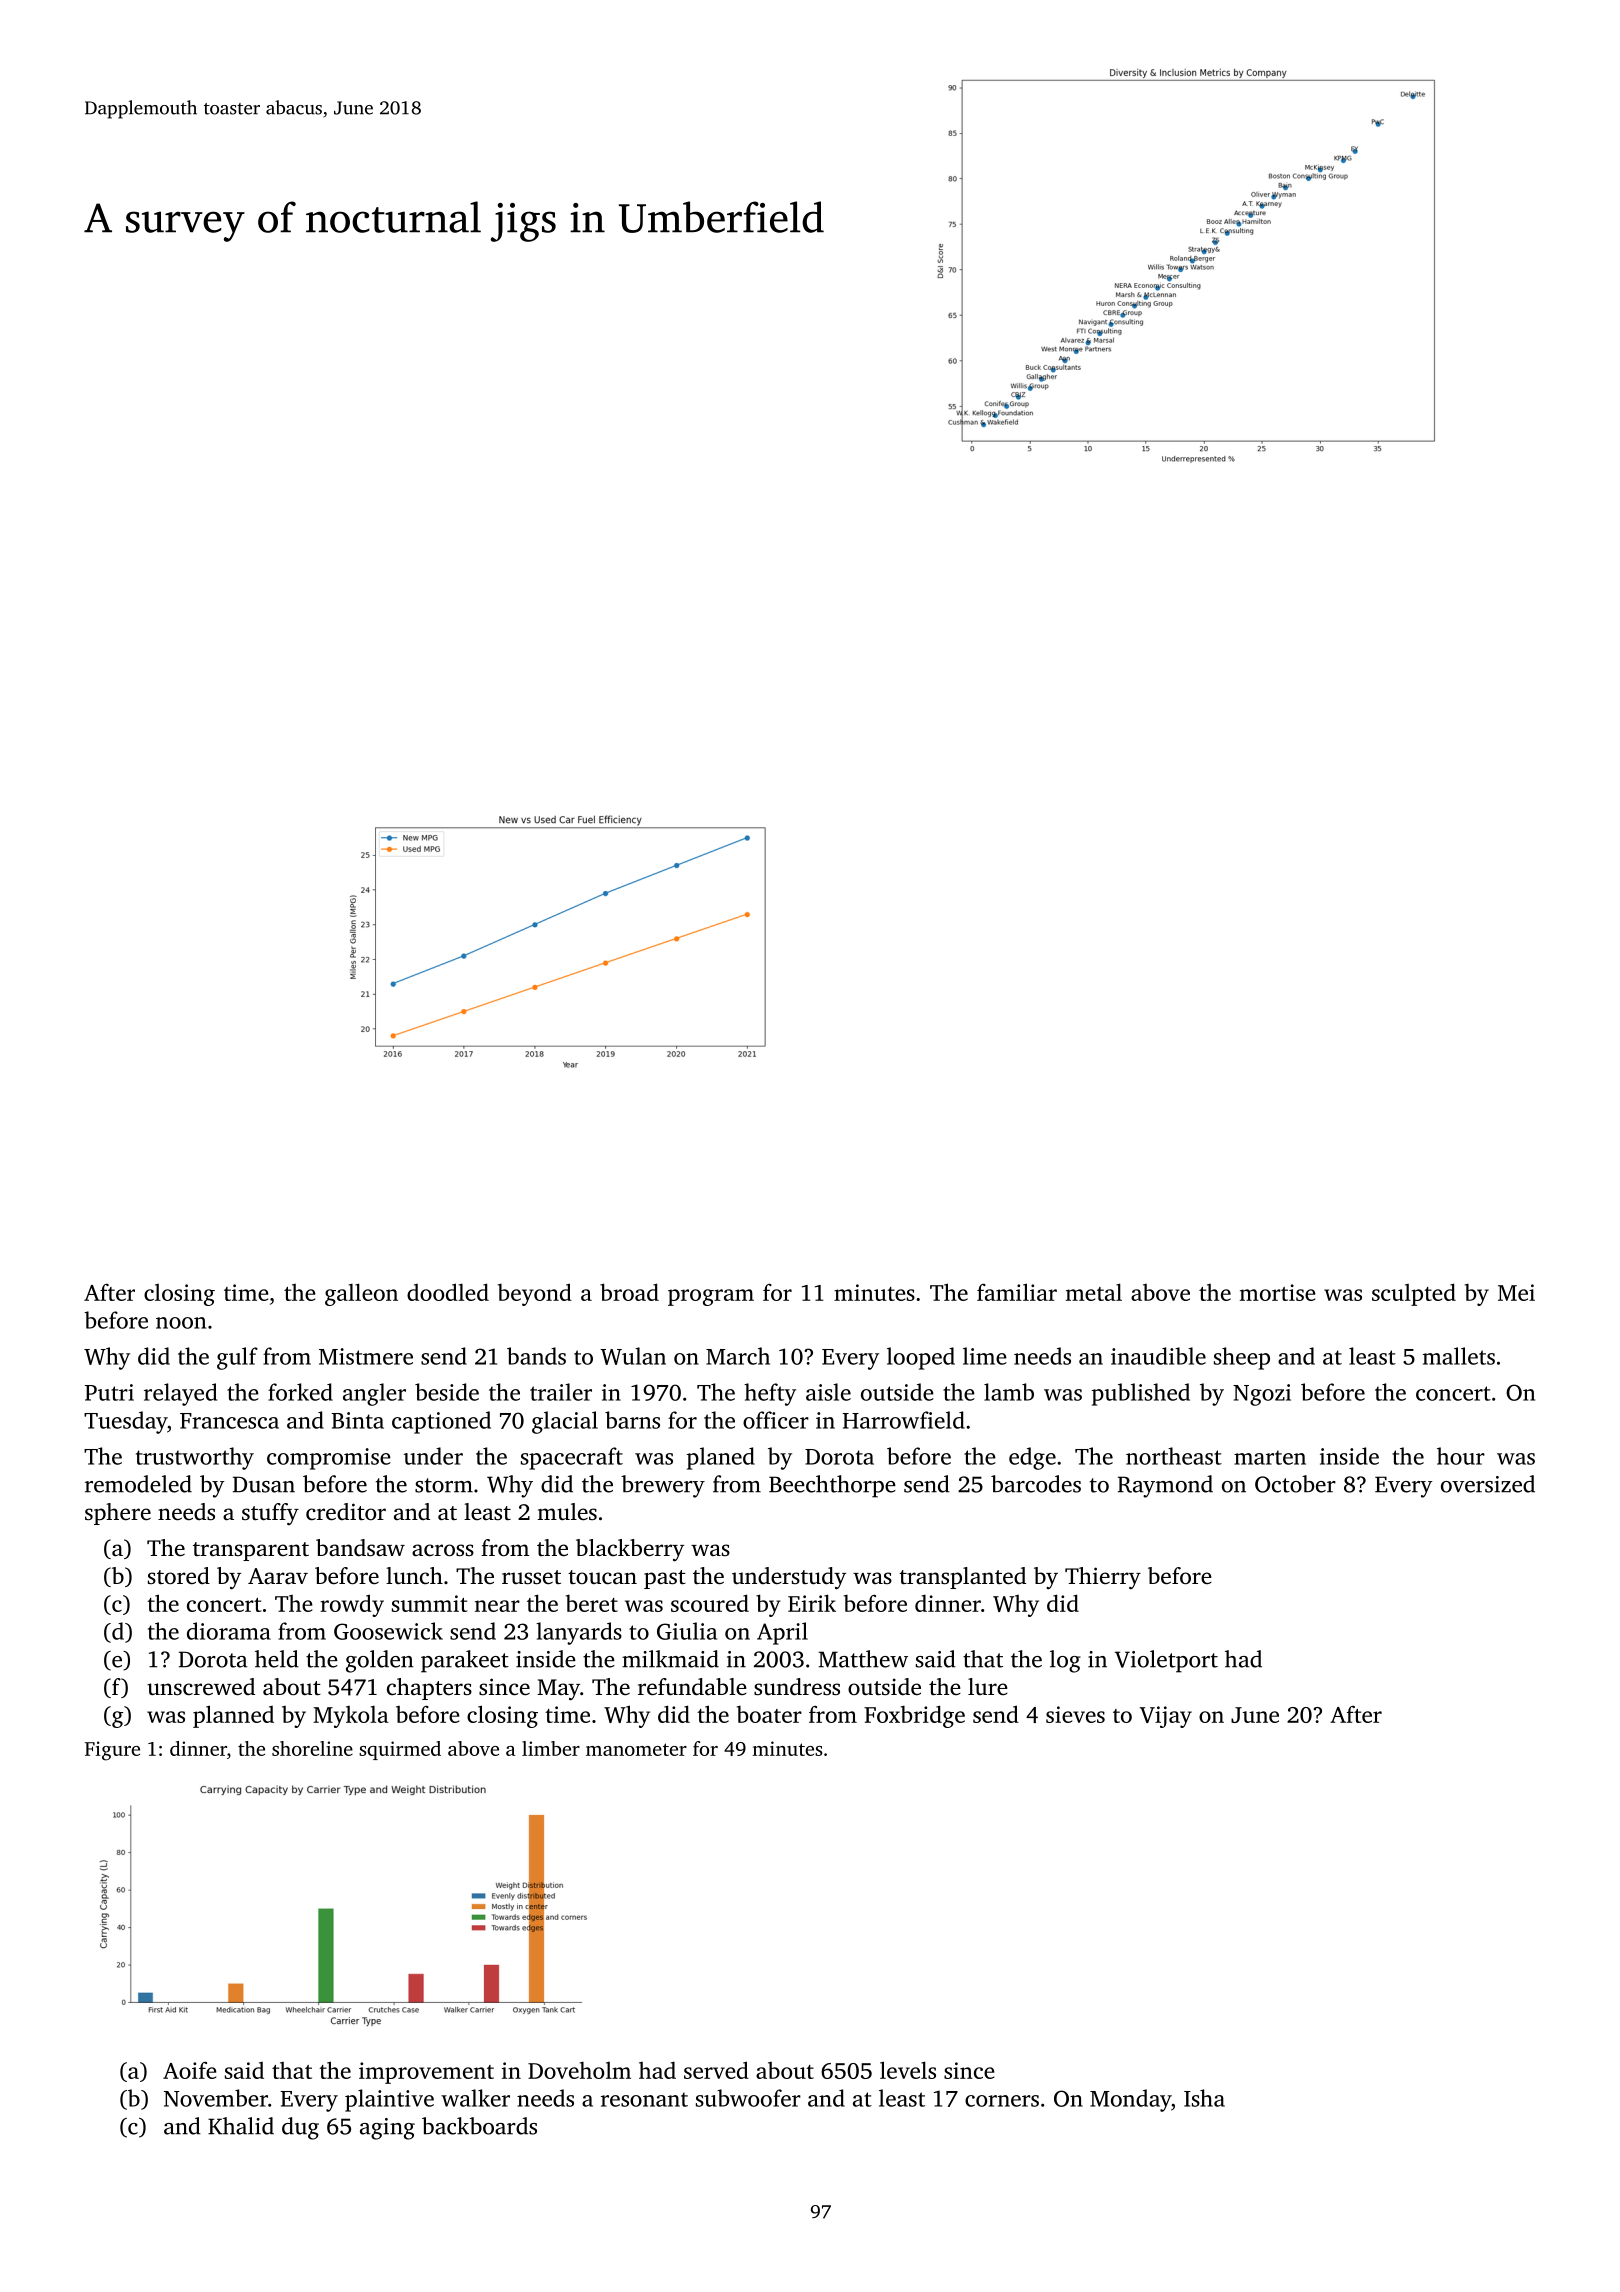  I want to click on Thierry, so click(1103, 1578).
